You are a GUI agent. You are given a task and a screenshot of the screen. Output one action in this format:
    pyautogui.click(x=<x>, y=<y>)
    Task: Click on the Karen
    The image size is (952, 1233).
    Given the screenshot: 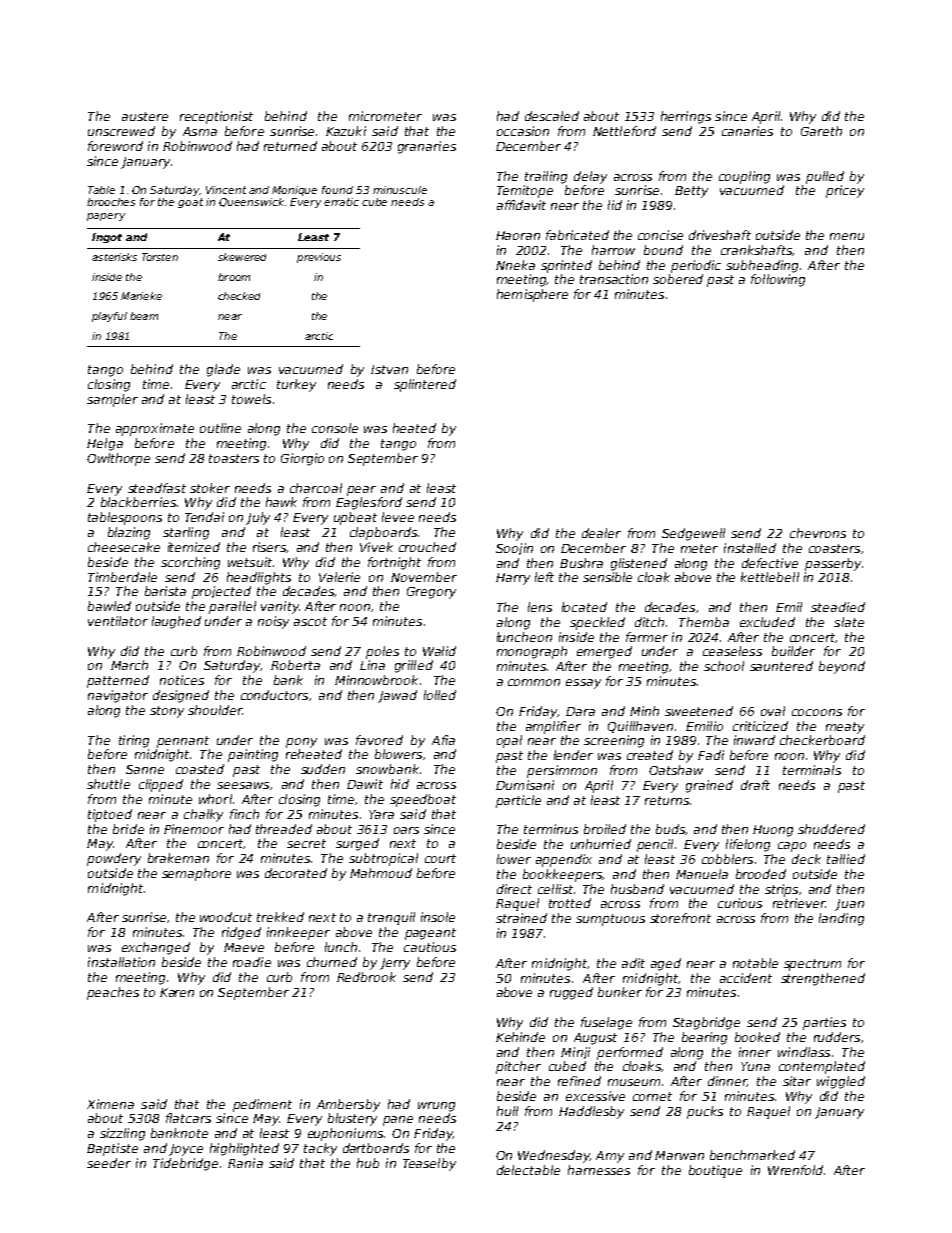 What is the action you would take?
    pyautogui.click(x=177, y=992)
